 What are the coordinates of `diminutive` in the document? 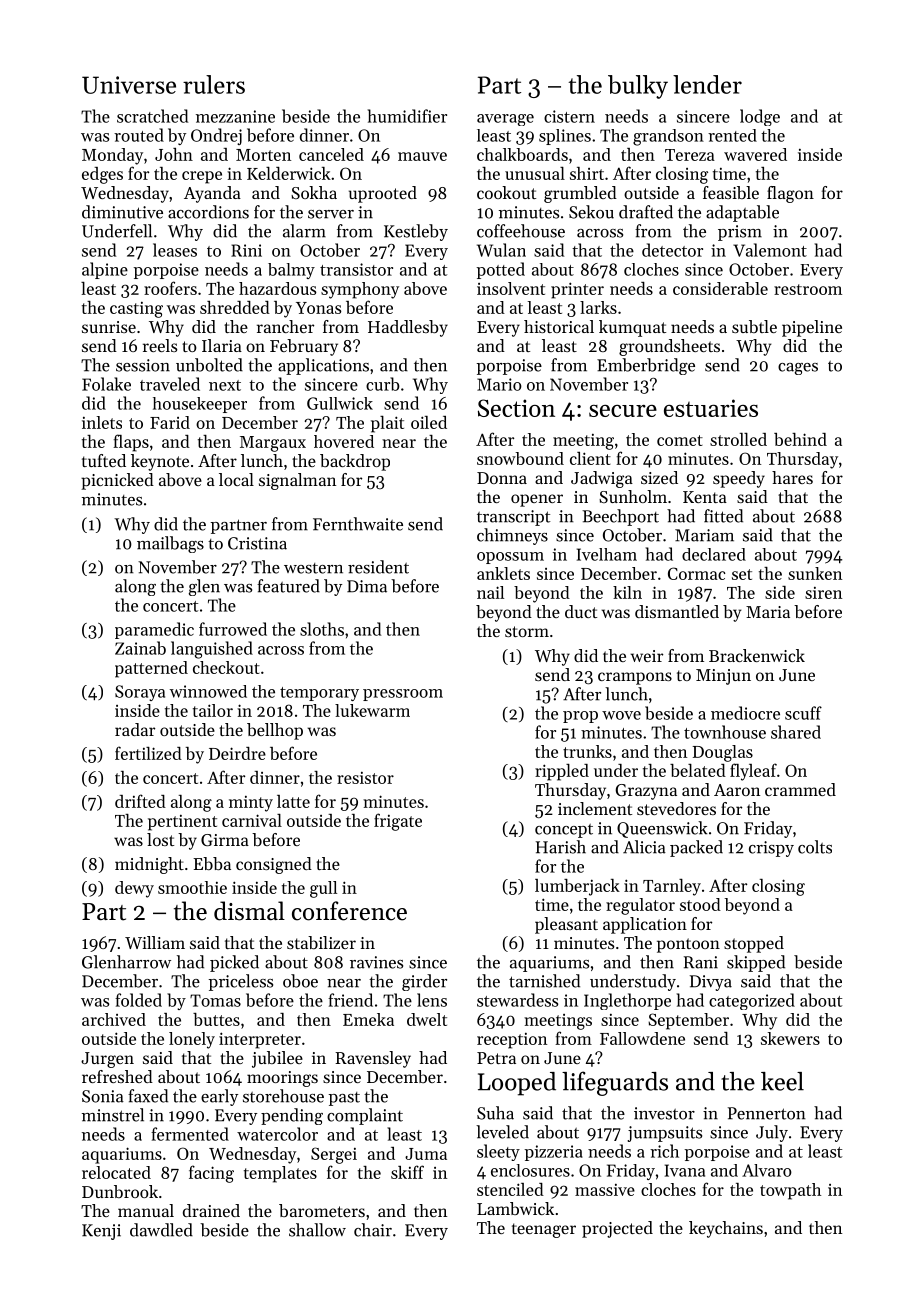 It's located at (122, 212).
